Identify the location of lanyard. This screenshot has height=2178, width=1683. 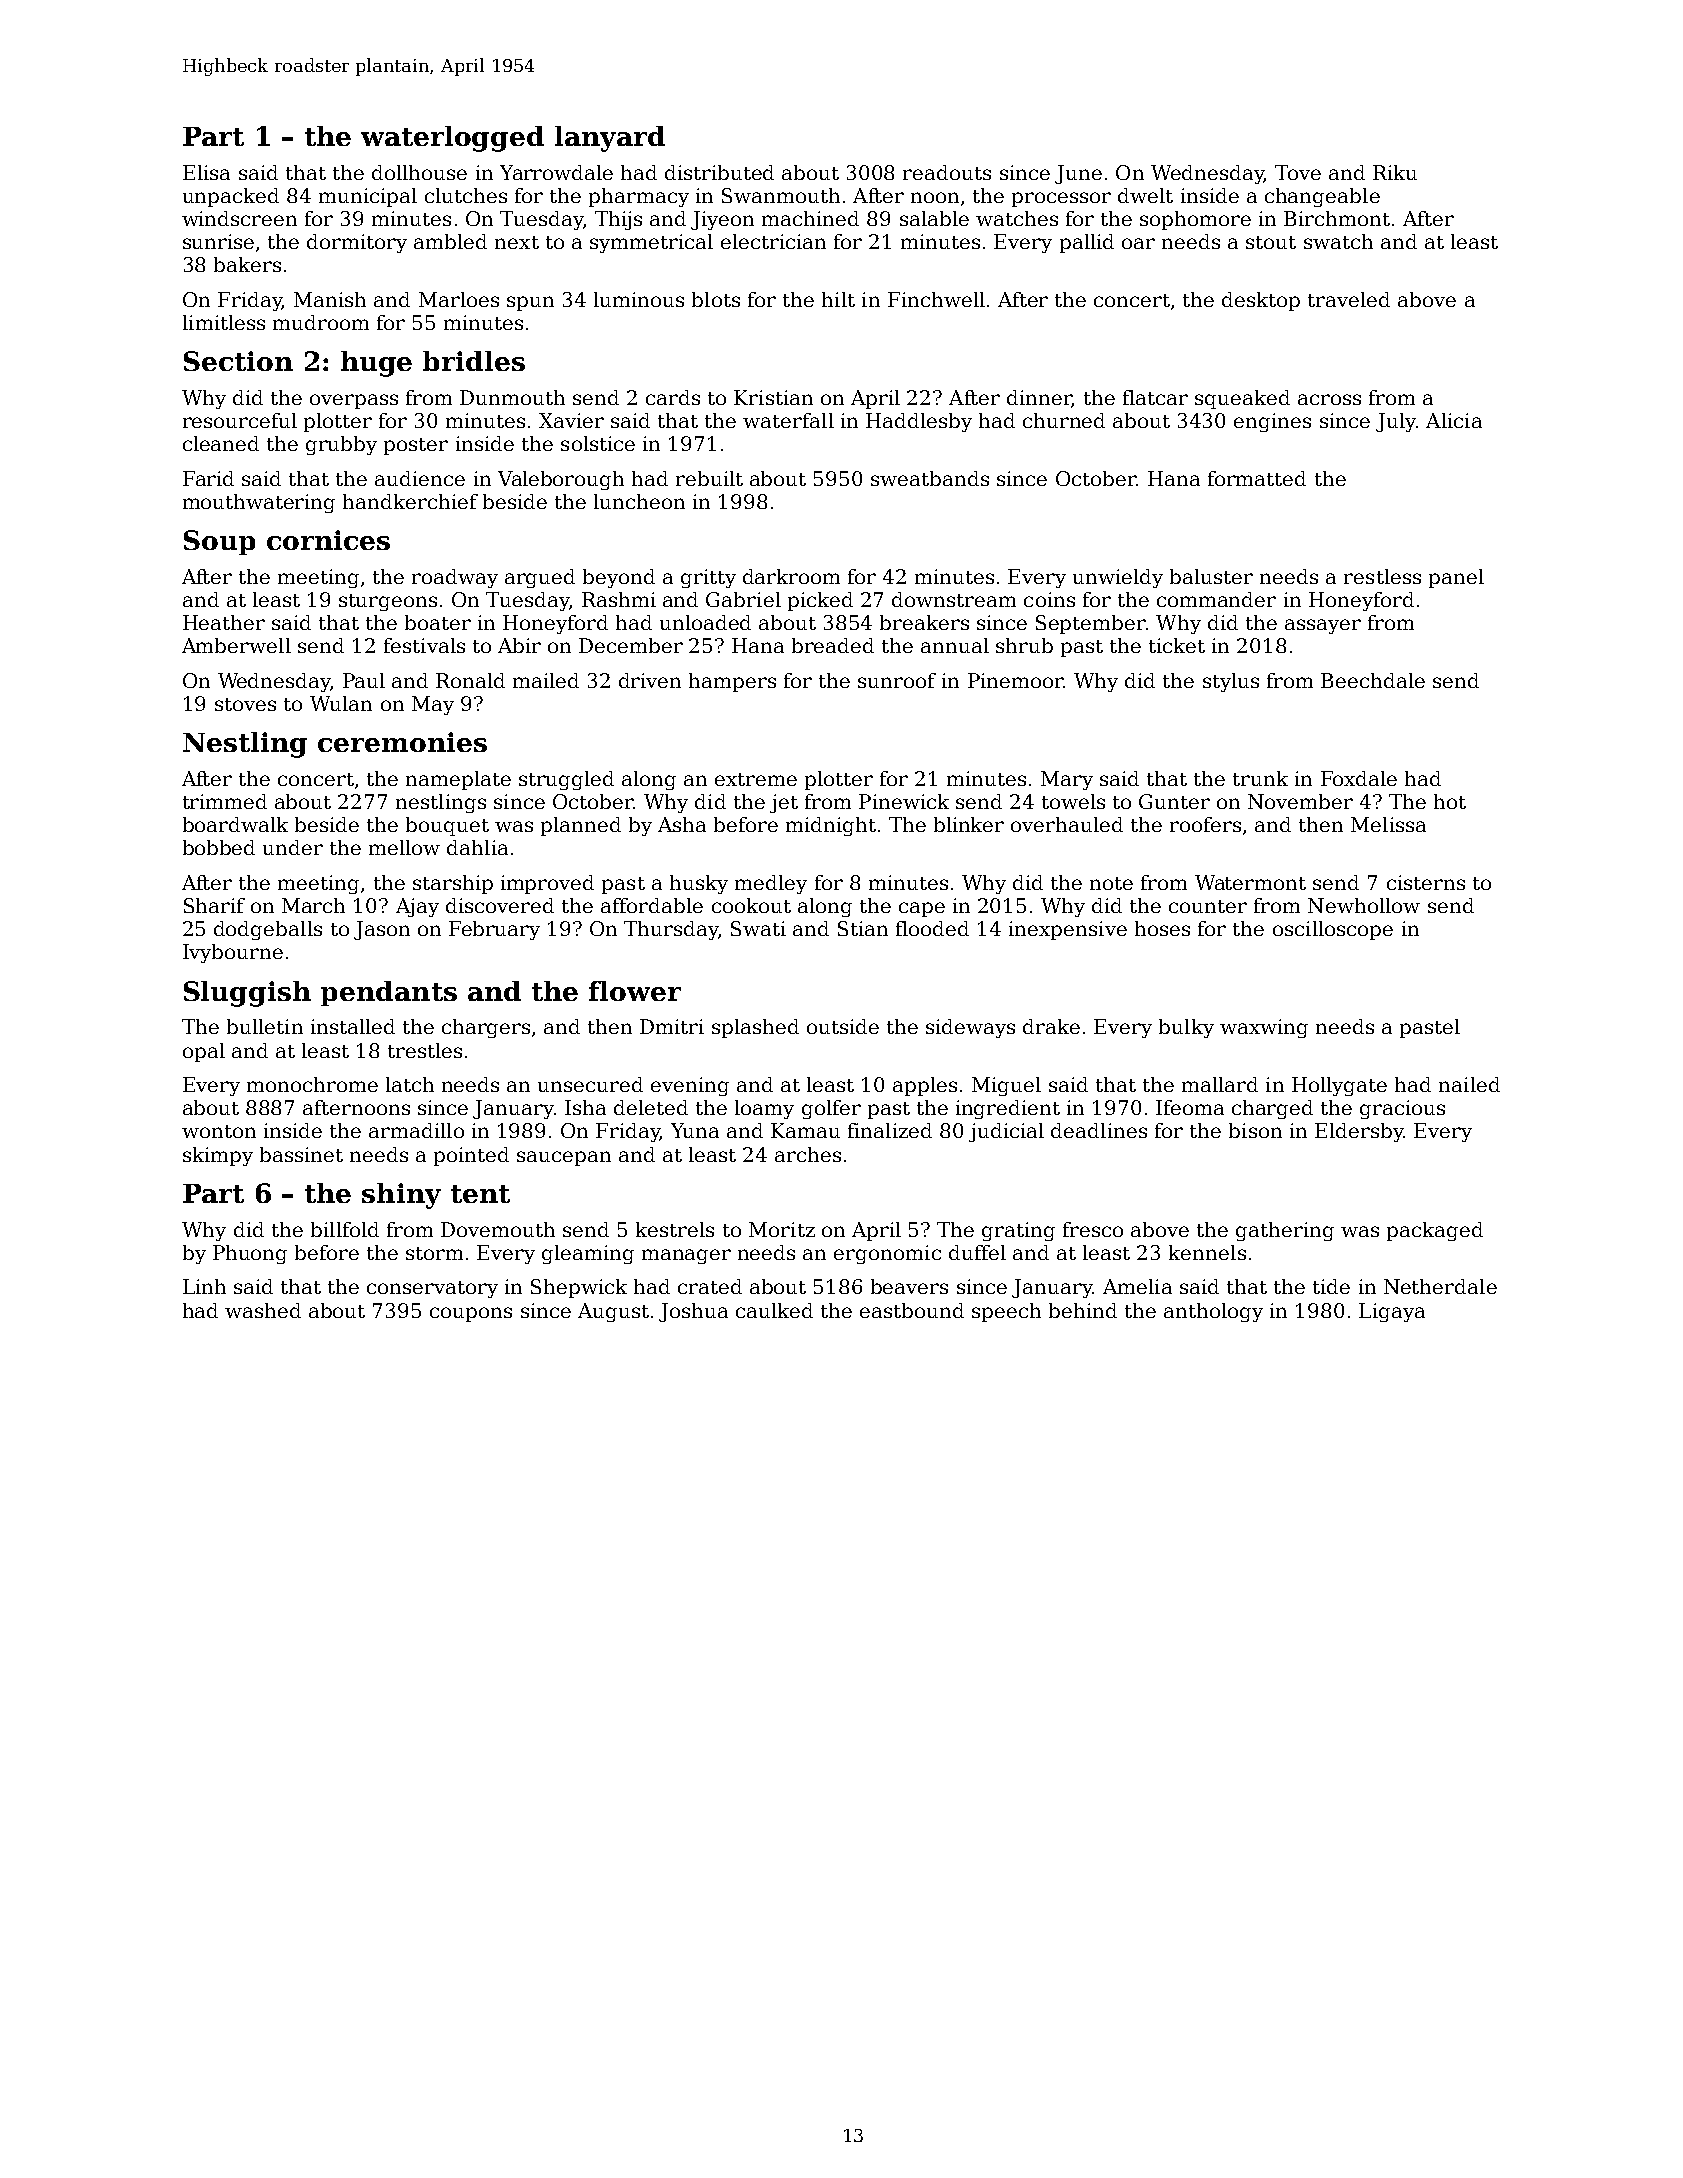
(610, 139).
